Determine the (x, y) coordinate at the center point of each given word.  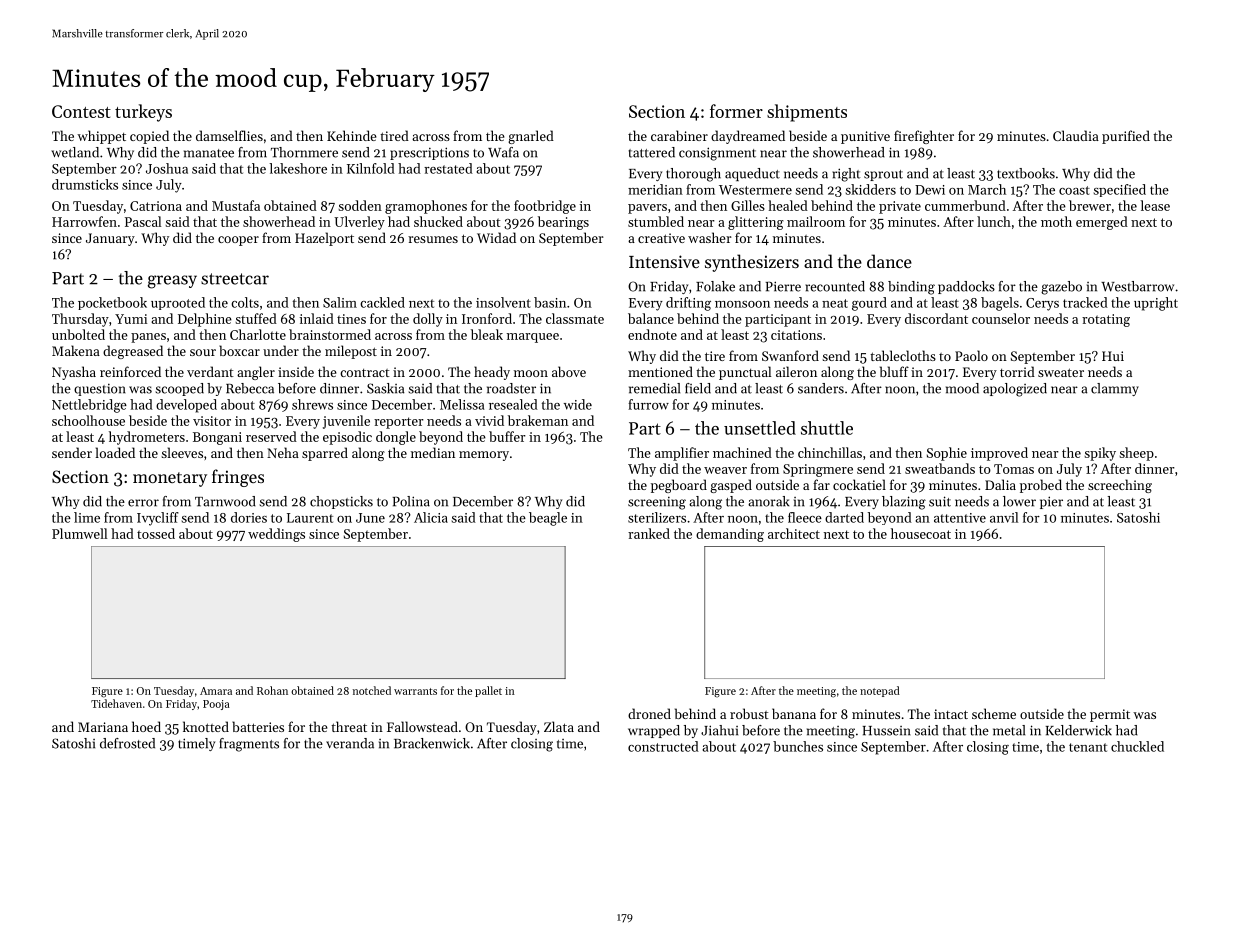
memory (484, 456)
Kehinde (352, 135)
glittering (756, 223)
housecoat (921, 533)
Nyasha (74, 373)
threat (349, 726)
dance (889, 261)
